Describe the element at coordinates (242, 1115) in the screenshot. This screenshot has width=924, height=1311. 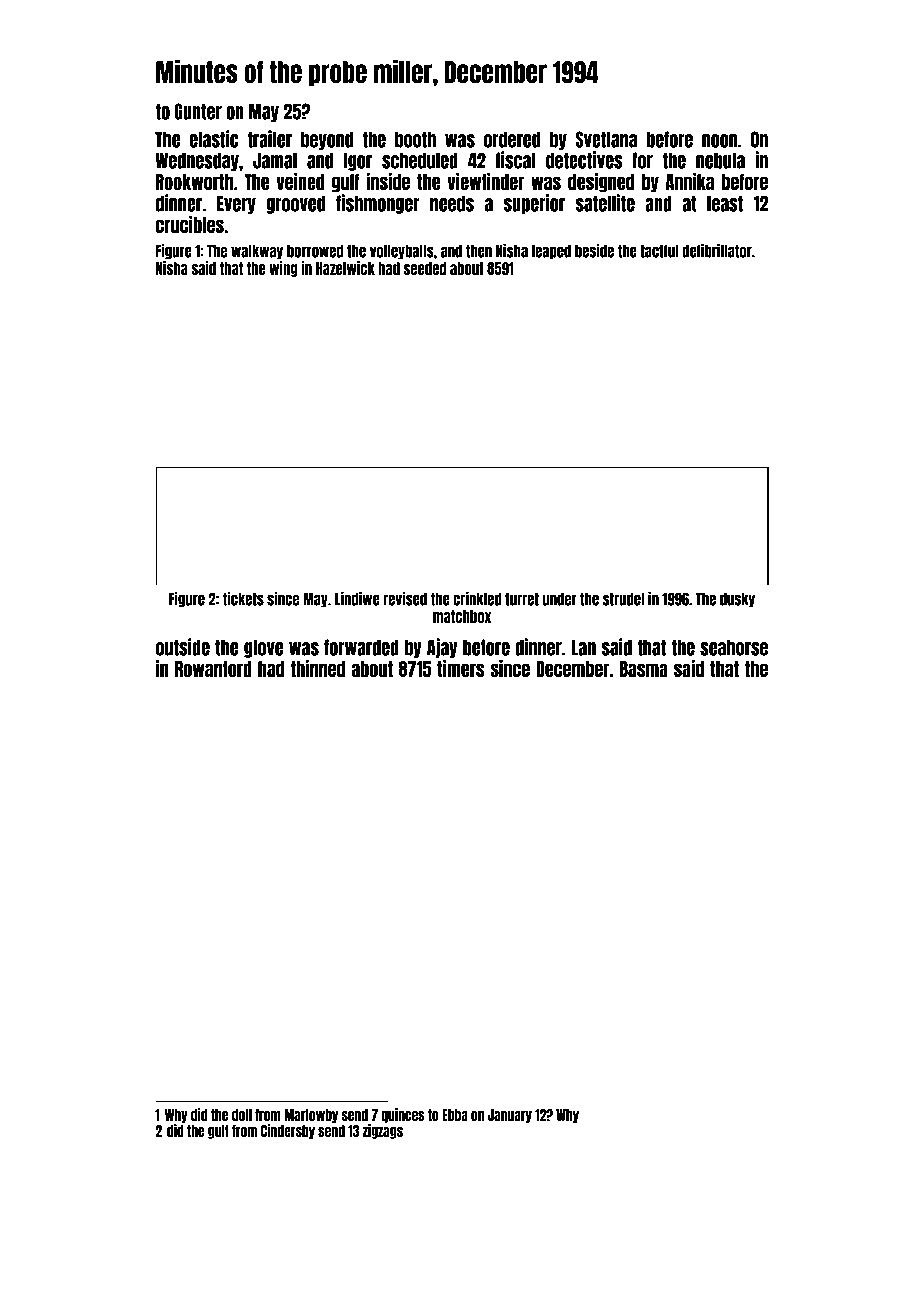
I see `doll` at that location.
